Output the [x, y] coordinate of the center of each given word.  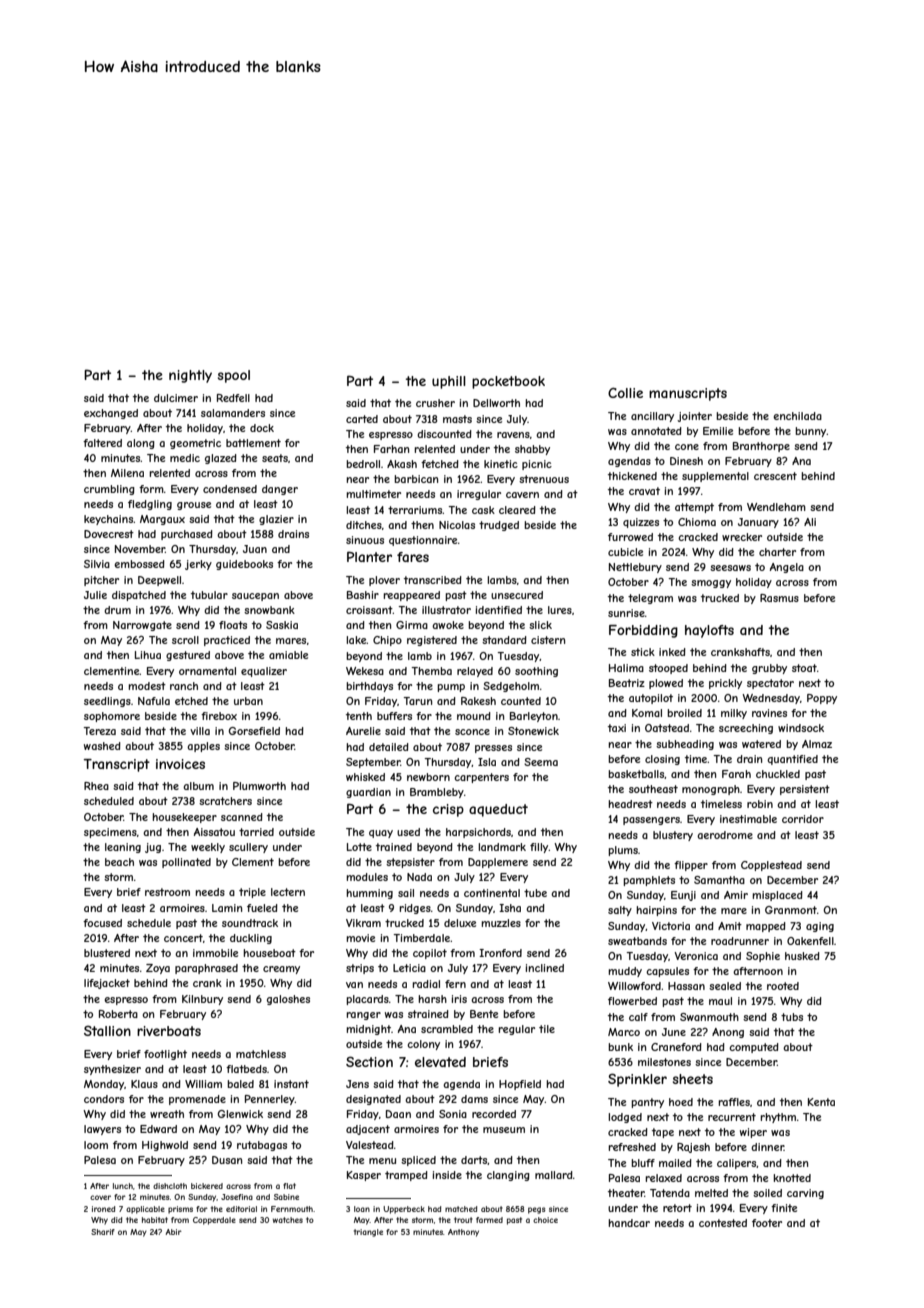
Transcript [116, 765]
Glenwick [240, 1114]
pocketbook [508, 382]
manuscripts [688, 394]
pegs [537, 1210]
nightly [190, 376]
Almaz [817, 744]
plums [623, 851]
